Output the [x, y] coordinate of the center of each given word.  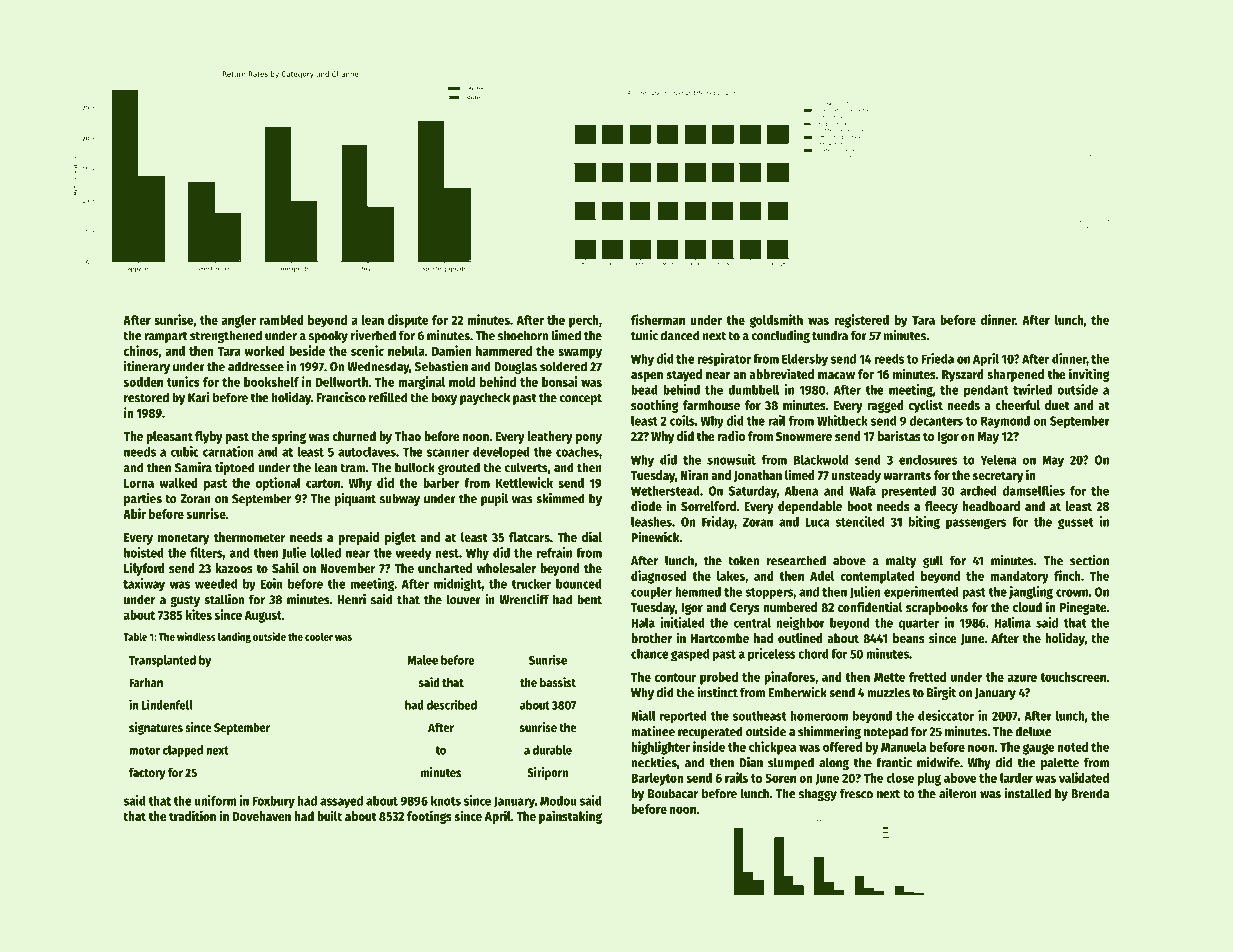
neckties [654, 762]
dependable [810, 507]
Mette [889, 677]
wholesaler [506, 568]
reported [683, 717]
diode [646, 505]
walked [178, 483]
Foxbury [273, 802]
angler [238, 321]
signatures [156, 728]
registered [861, 321]
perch [584, 321]
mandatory [1019, 577]
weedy [413, 554]
